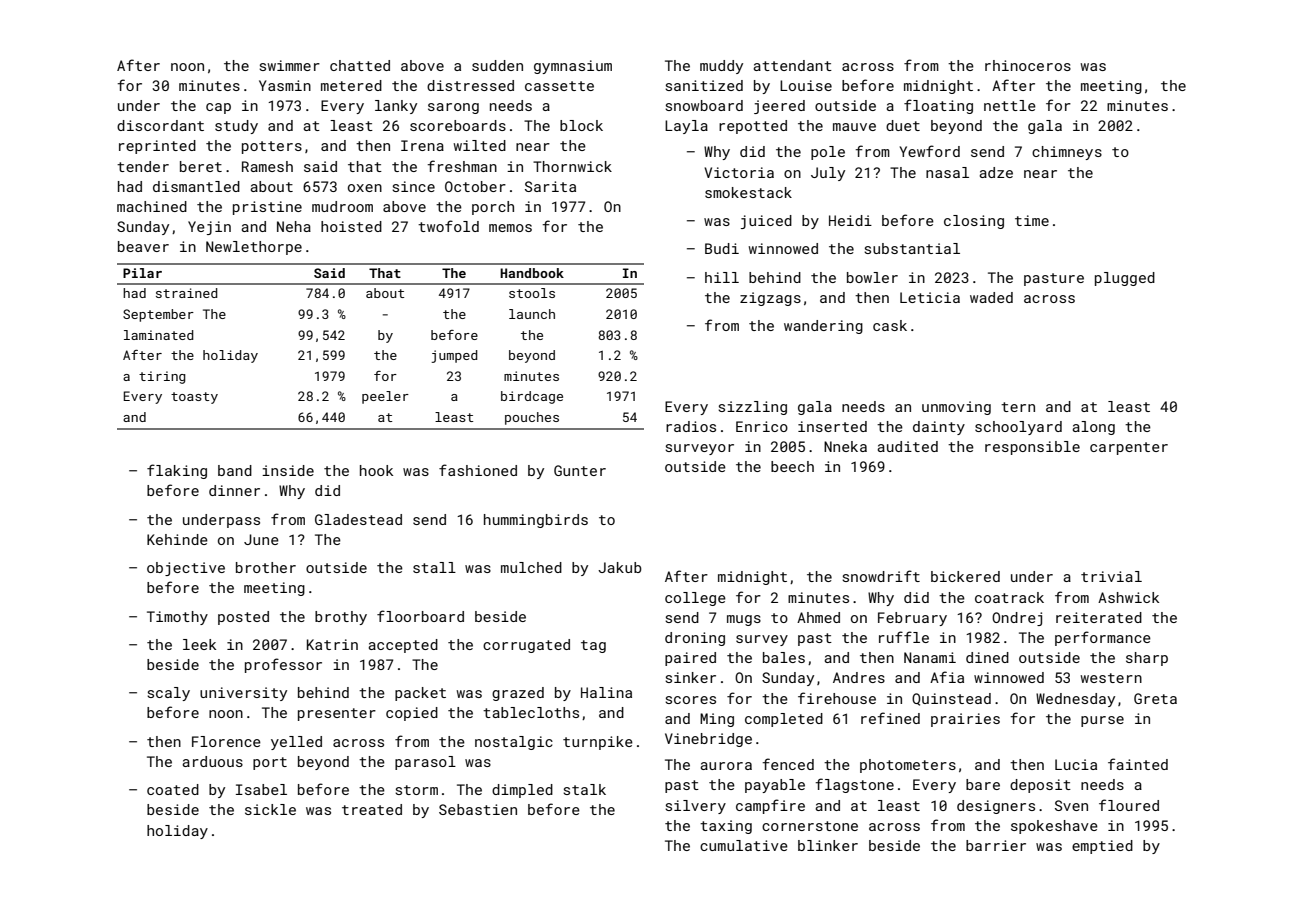 This document has width=1308, height=924. Describe the element at coordinates (779, 107) in the document. I see `jeered` at that location.
